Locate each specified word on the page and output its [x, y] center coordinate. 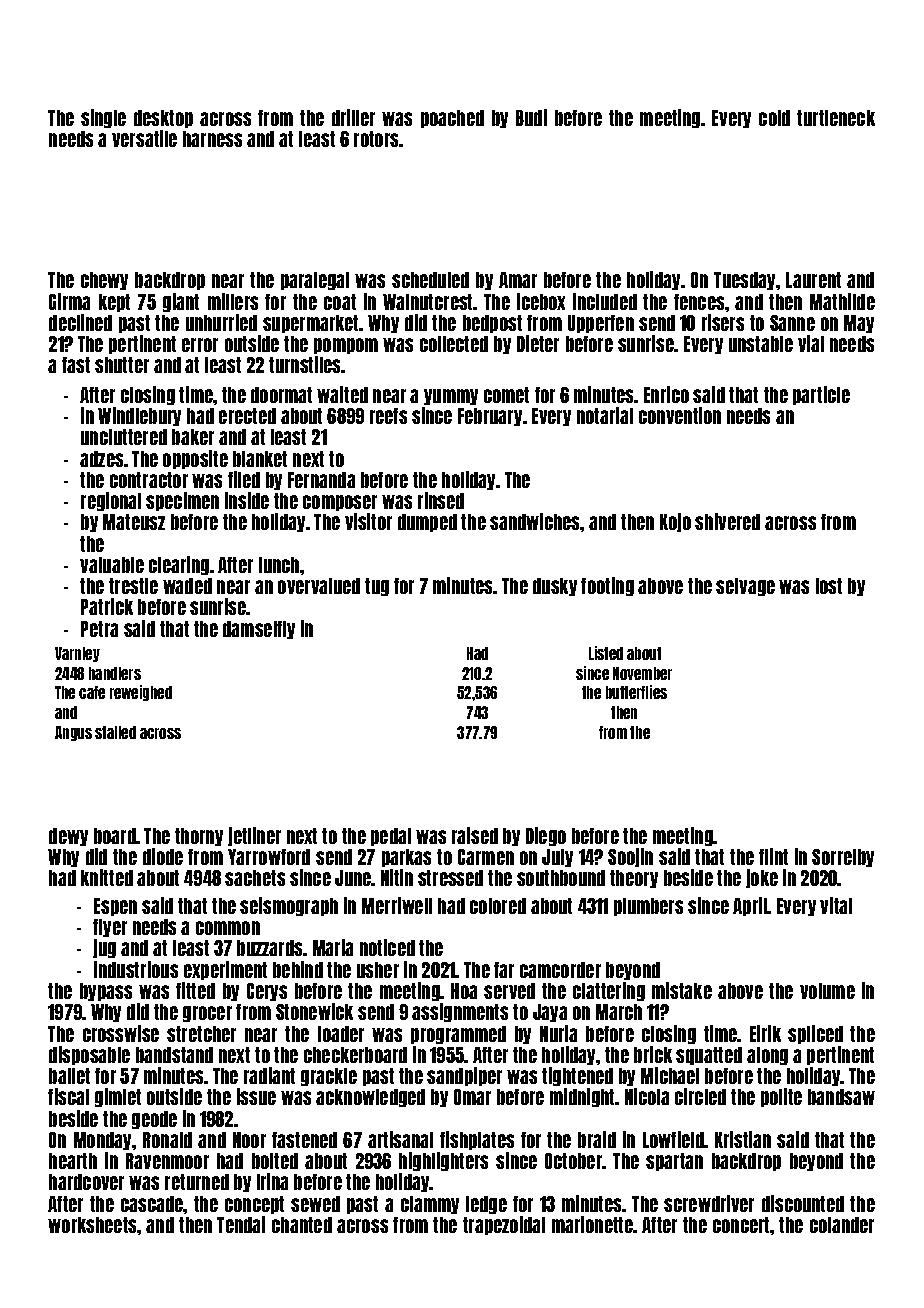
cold [774, 118]
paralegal [315, 281]
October [574, 1161]
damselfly [259, 630]
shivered [727, 521]
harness [212, 139]
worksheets [93, 1225]
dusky [555, 587]
